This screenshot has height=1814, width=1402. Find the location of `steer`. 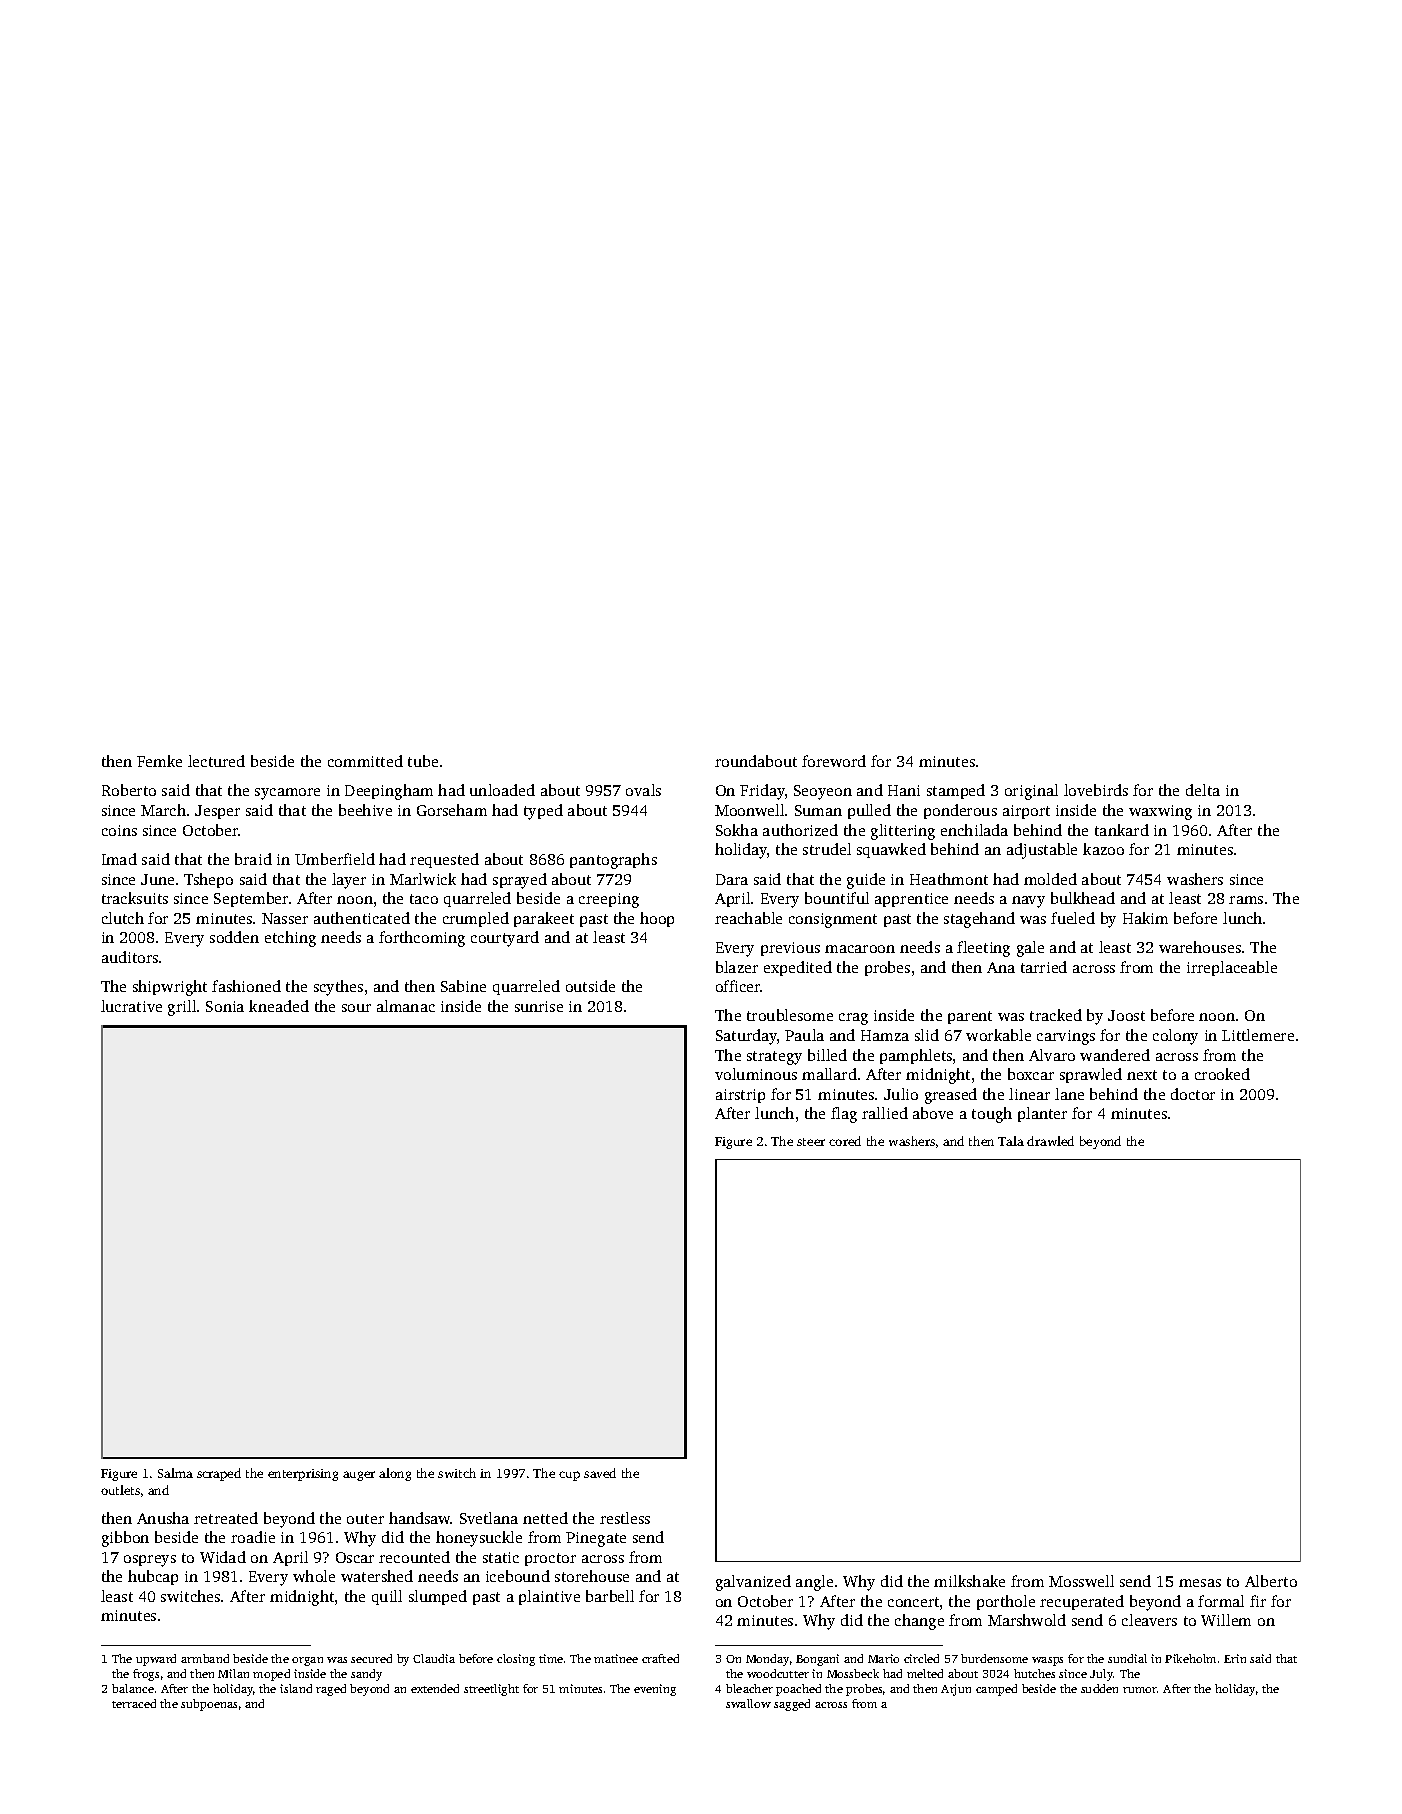

steer is located at coordinates (811, 1142).
